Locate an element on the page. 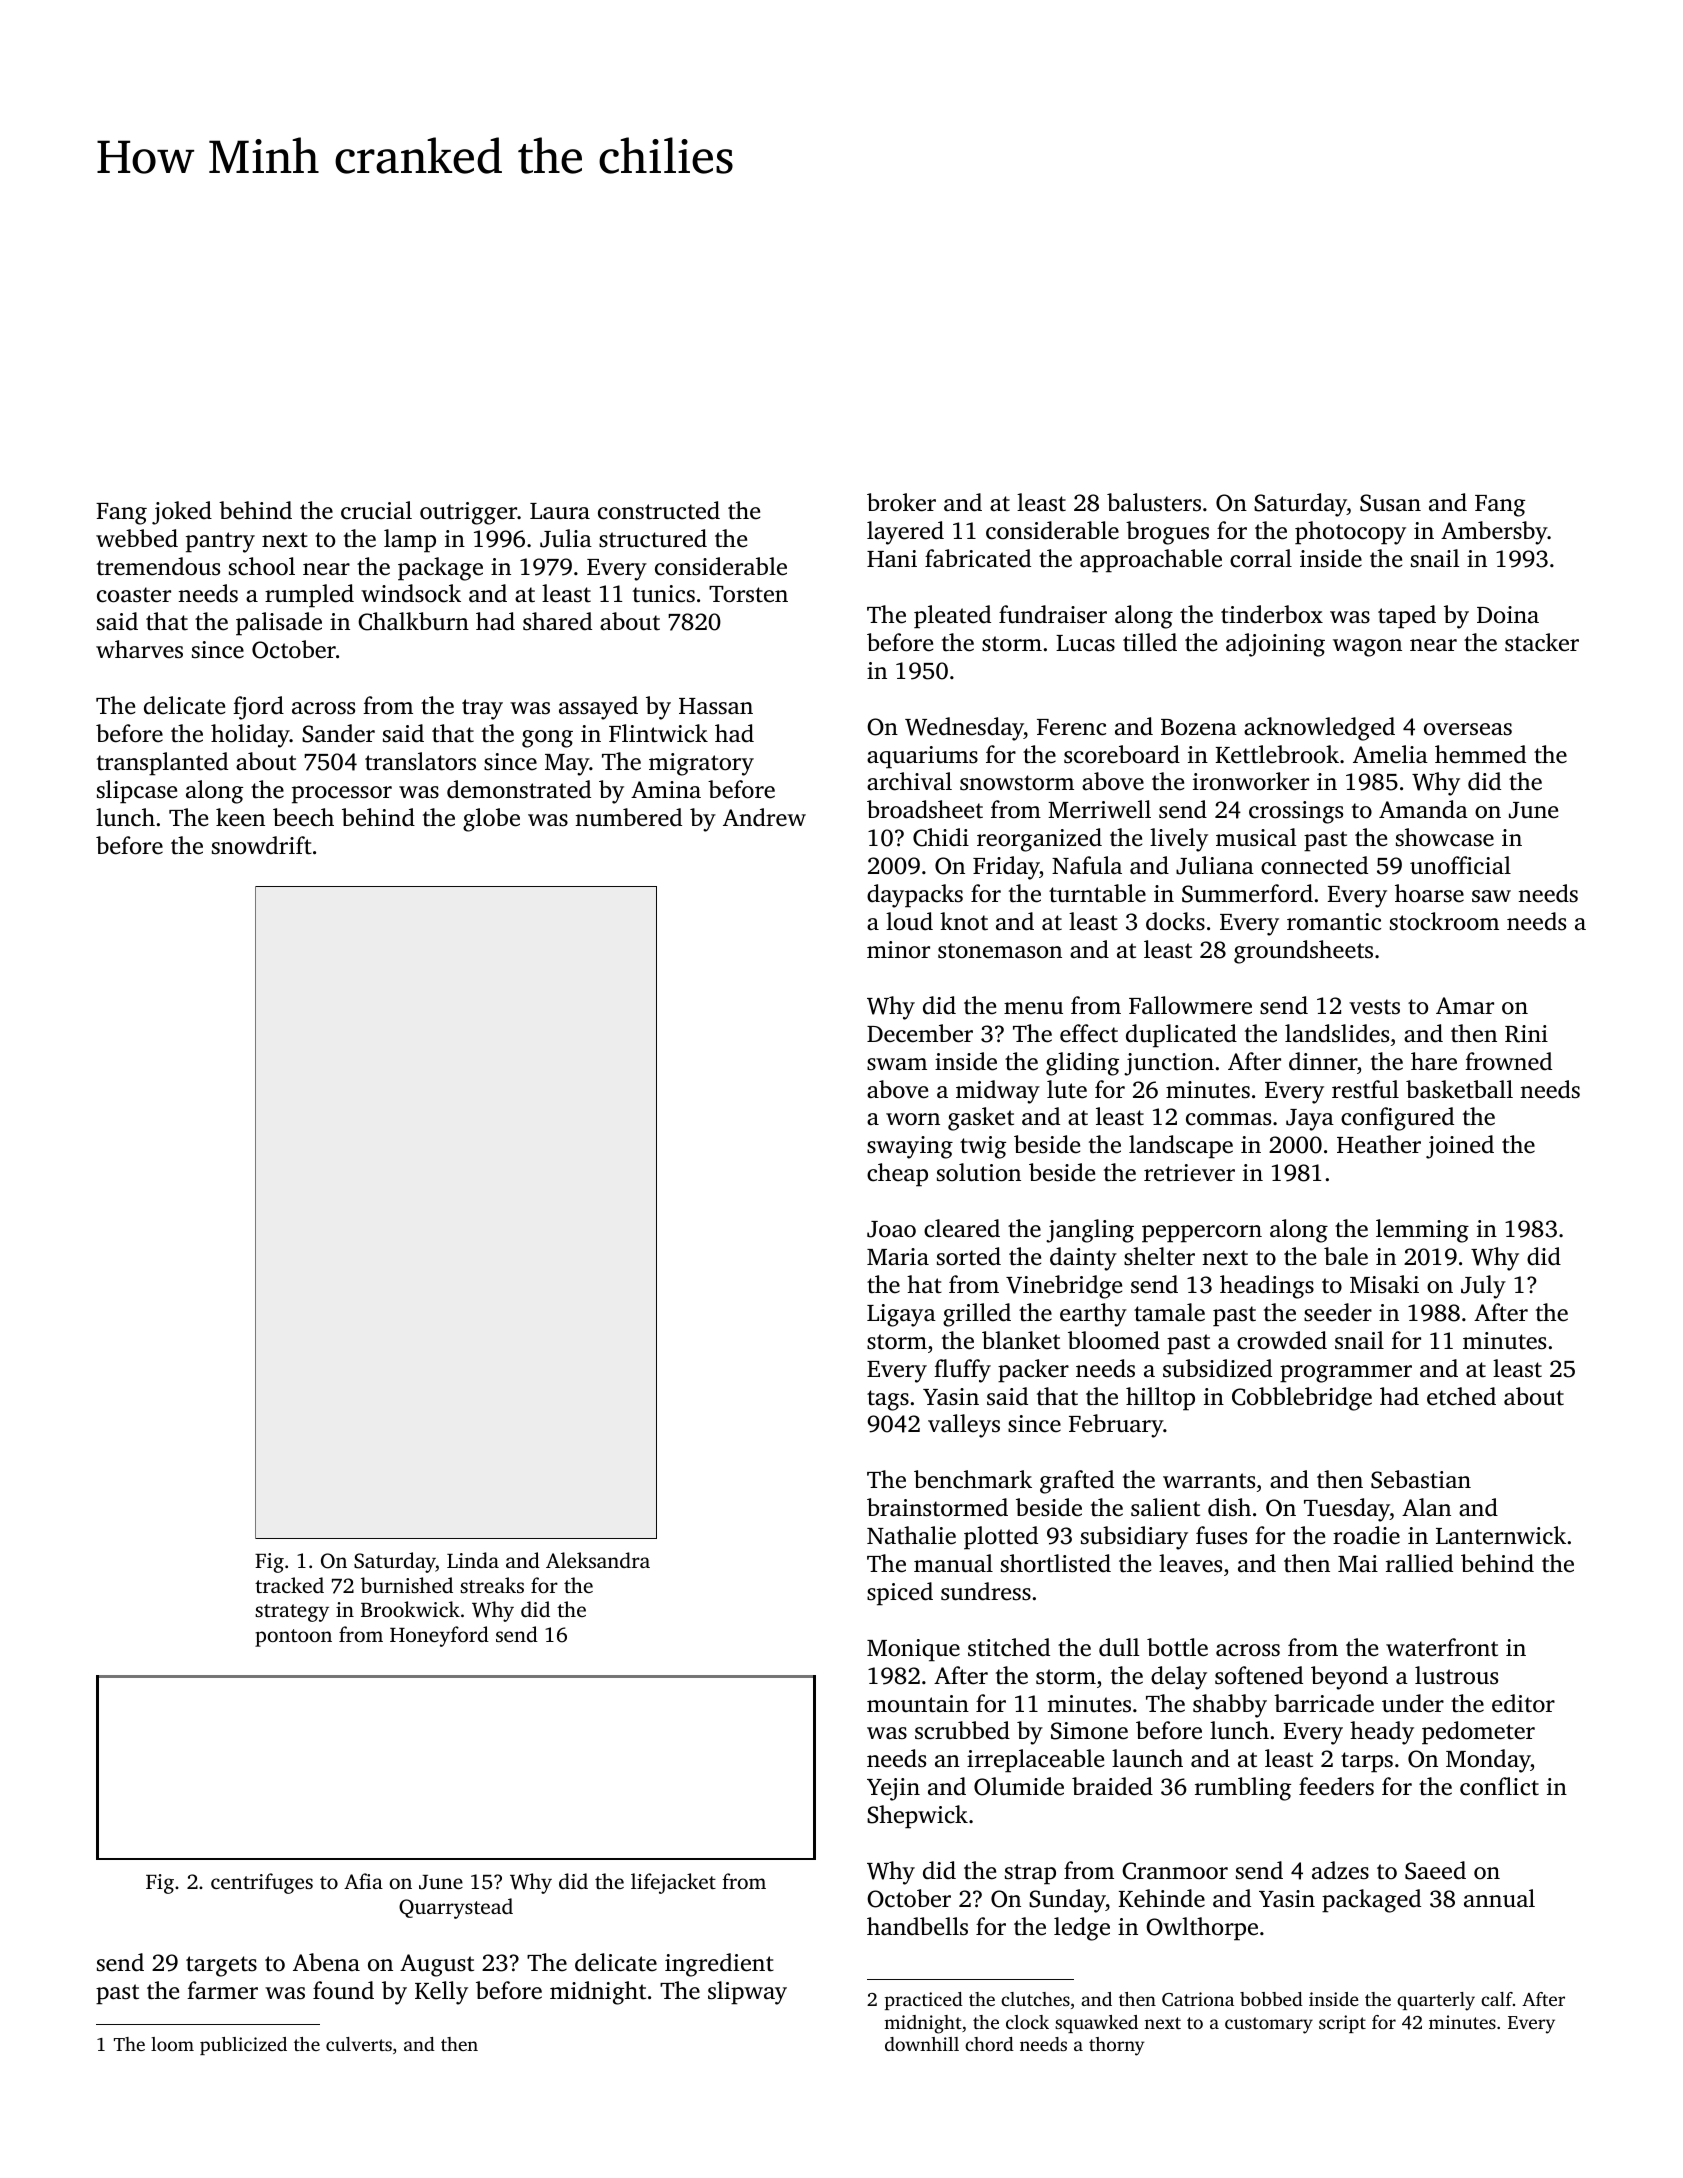 The width and height of the document is (1683, 2178). Linda is located at coordinates (473, 1560).
